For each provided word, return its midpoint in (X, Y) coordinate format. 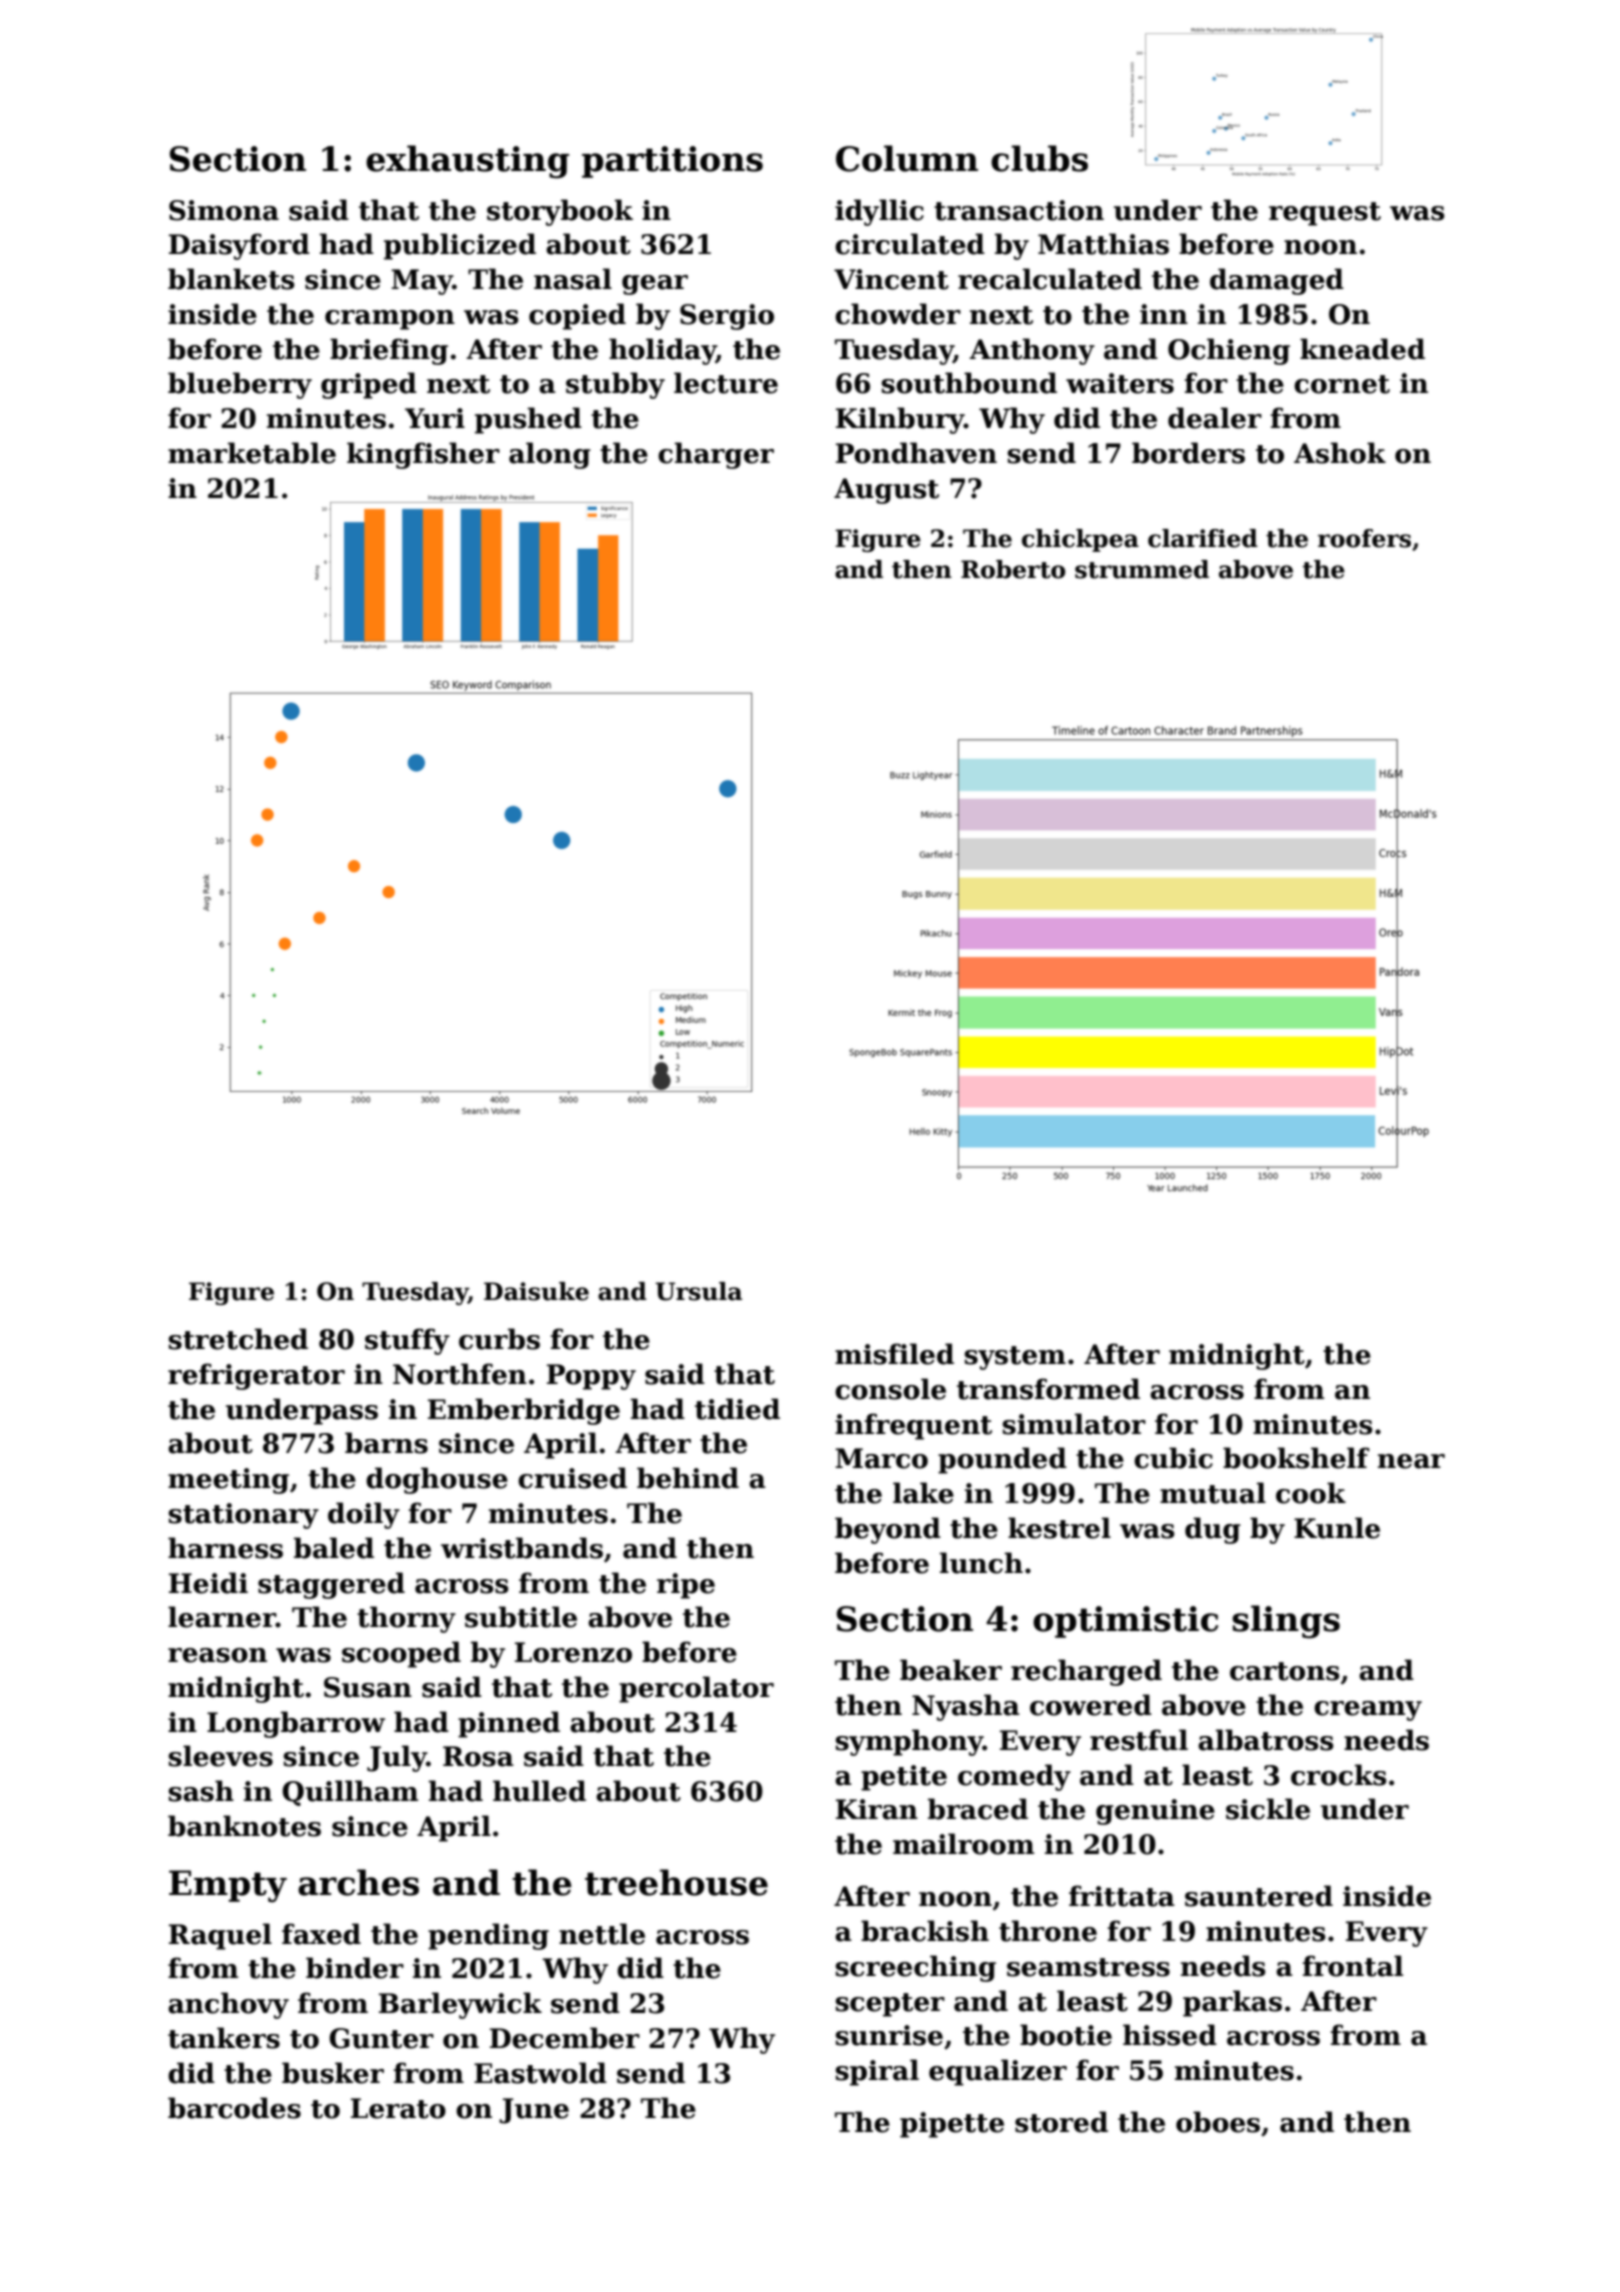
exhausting (467, 162)
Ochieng (1229, 351)
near (1411, 1461)
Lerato (398, 2108)
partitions (672, 162)
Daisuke (536, 1291)
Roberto (1013, 569)
